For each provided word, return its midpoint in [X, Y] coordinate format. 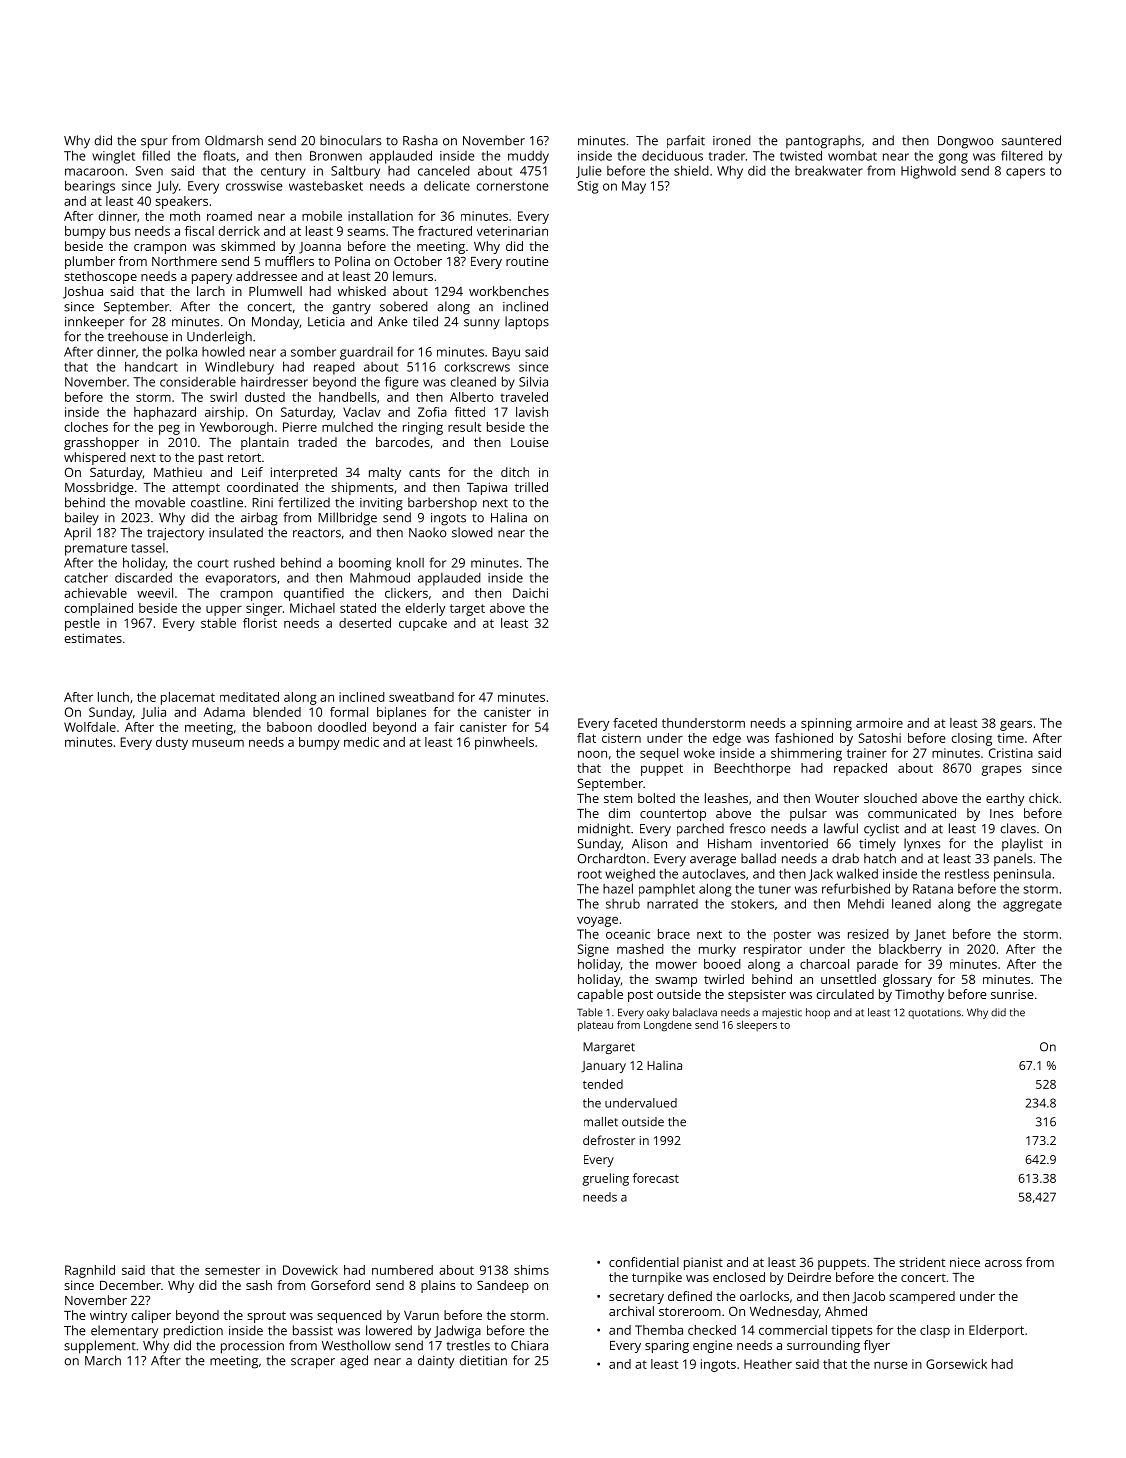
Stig [588, 187]
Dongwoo [966, 142]
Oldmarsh [234, 140]
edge [727, 739]
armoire [879, 723]
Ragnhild [90, 1271]
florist [260, 623]
